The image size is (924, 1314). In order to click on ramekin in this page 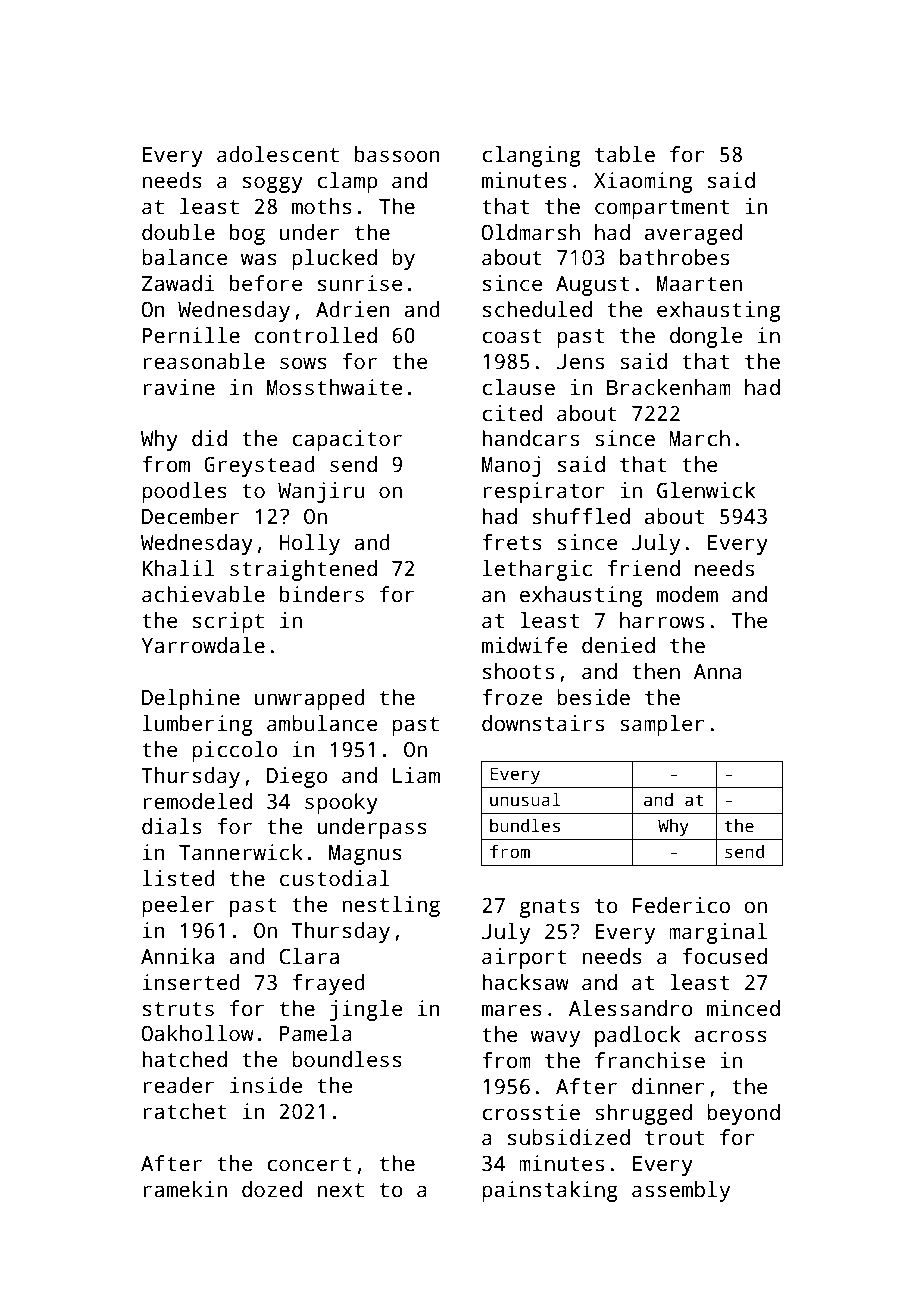, I will do `click(185, 1189)`.
